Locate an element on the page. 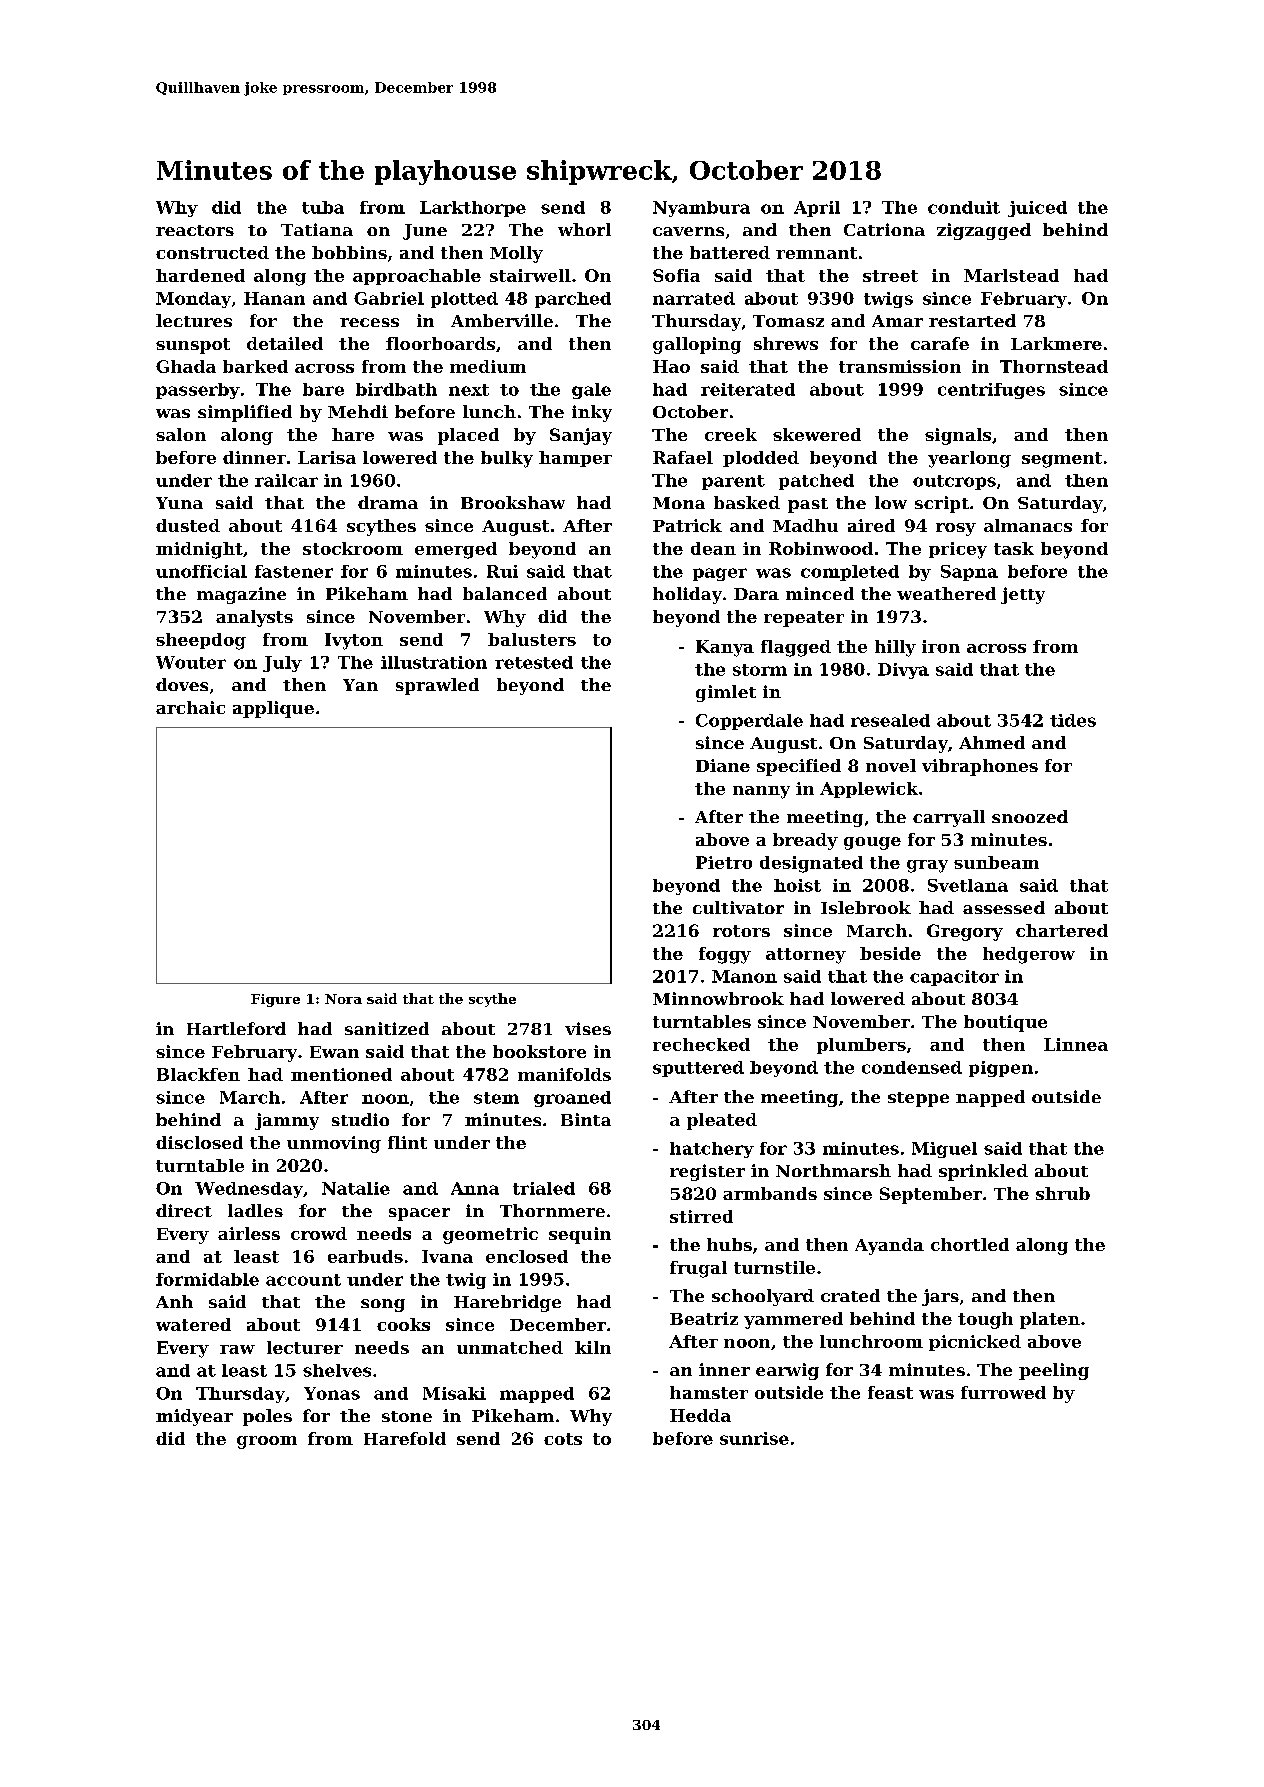  iron is located at coordinates (941, 646).
